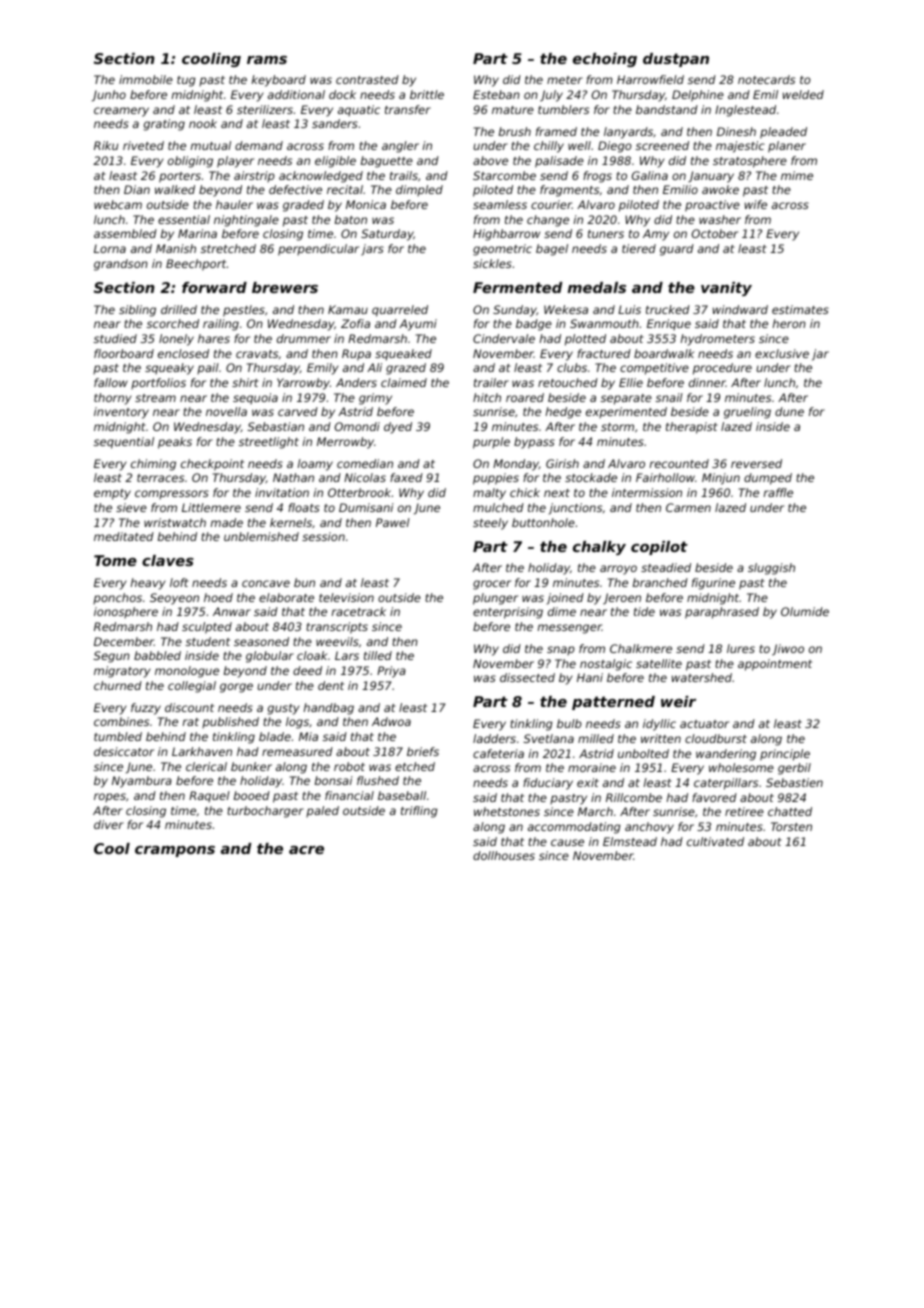  What do you see at coordinates (676, 60) in the image?
I see `dustpan` at bounding box center [676, 60].
